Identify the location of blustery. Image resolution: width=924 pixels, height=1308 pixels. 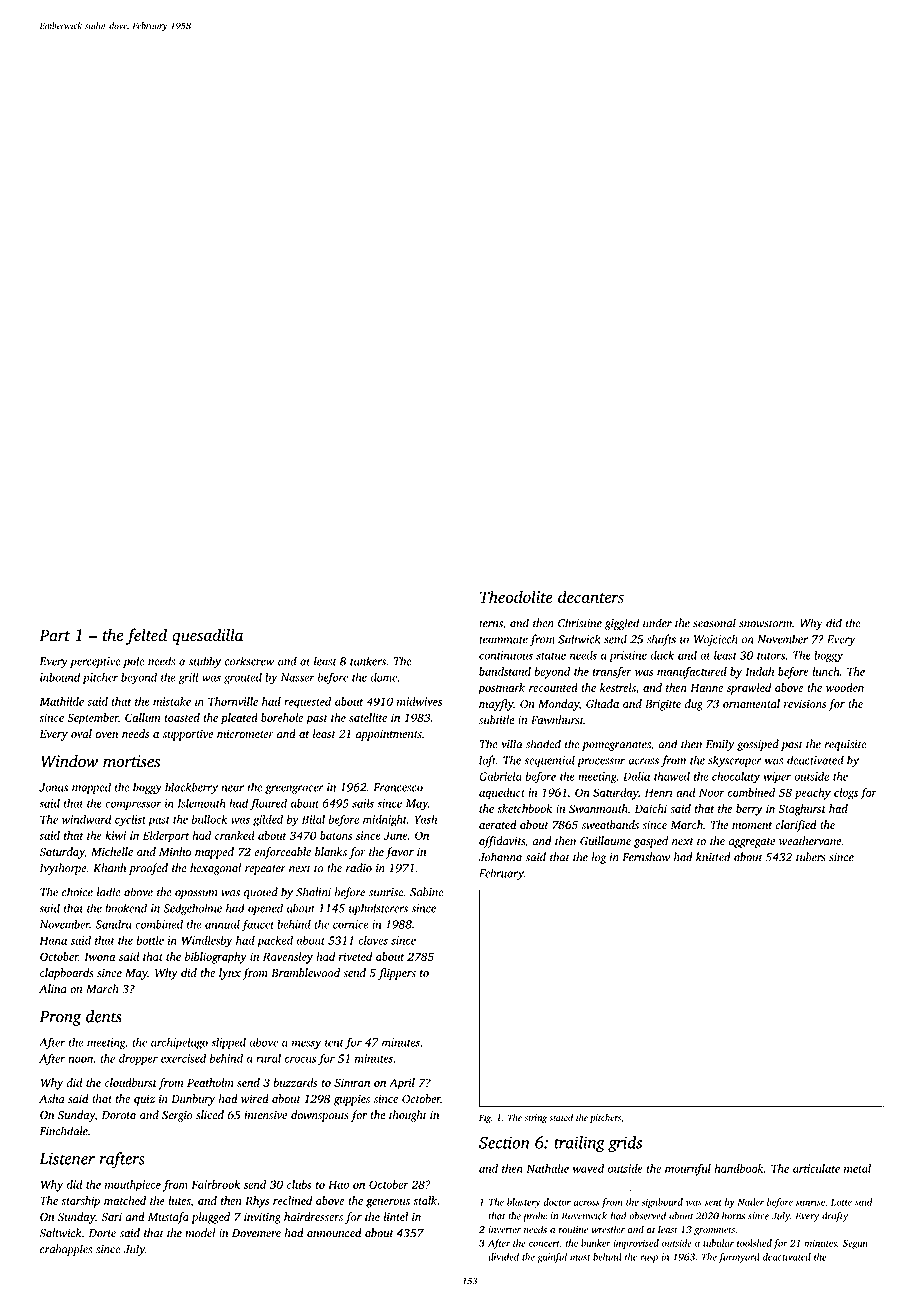
(523, 1203).
